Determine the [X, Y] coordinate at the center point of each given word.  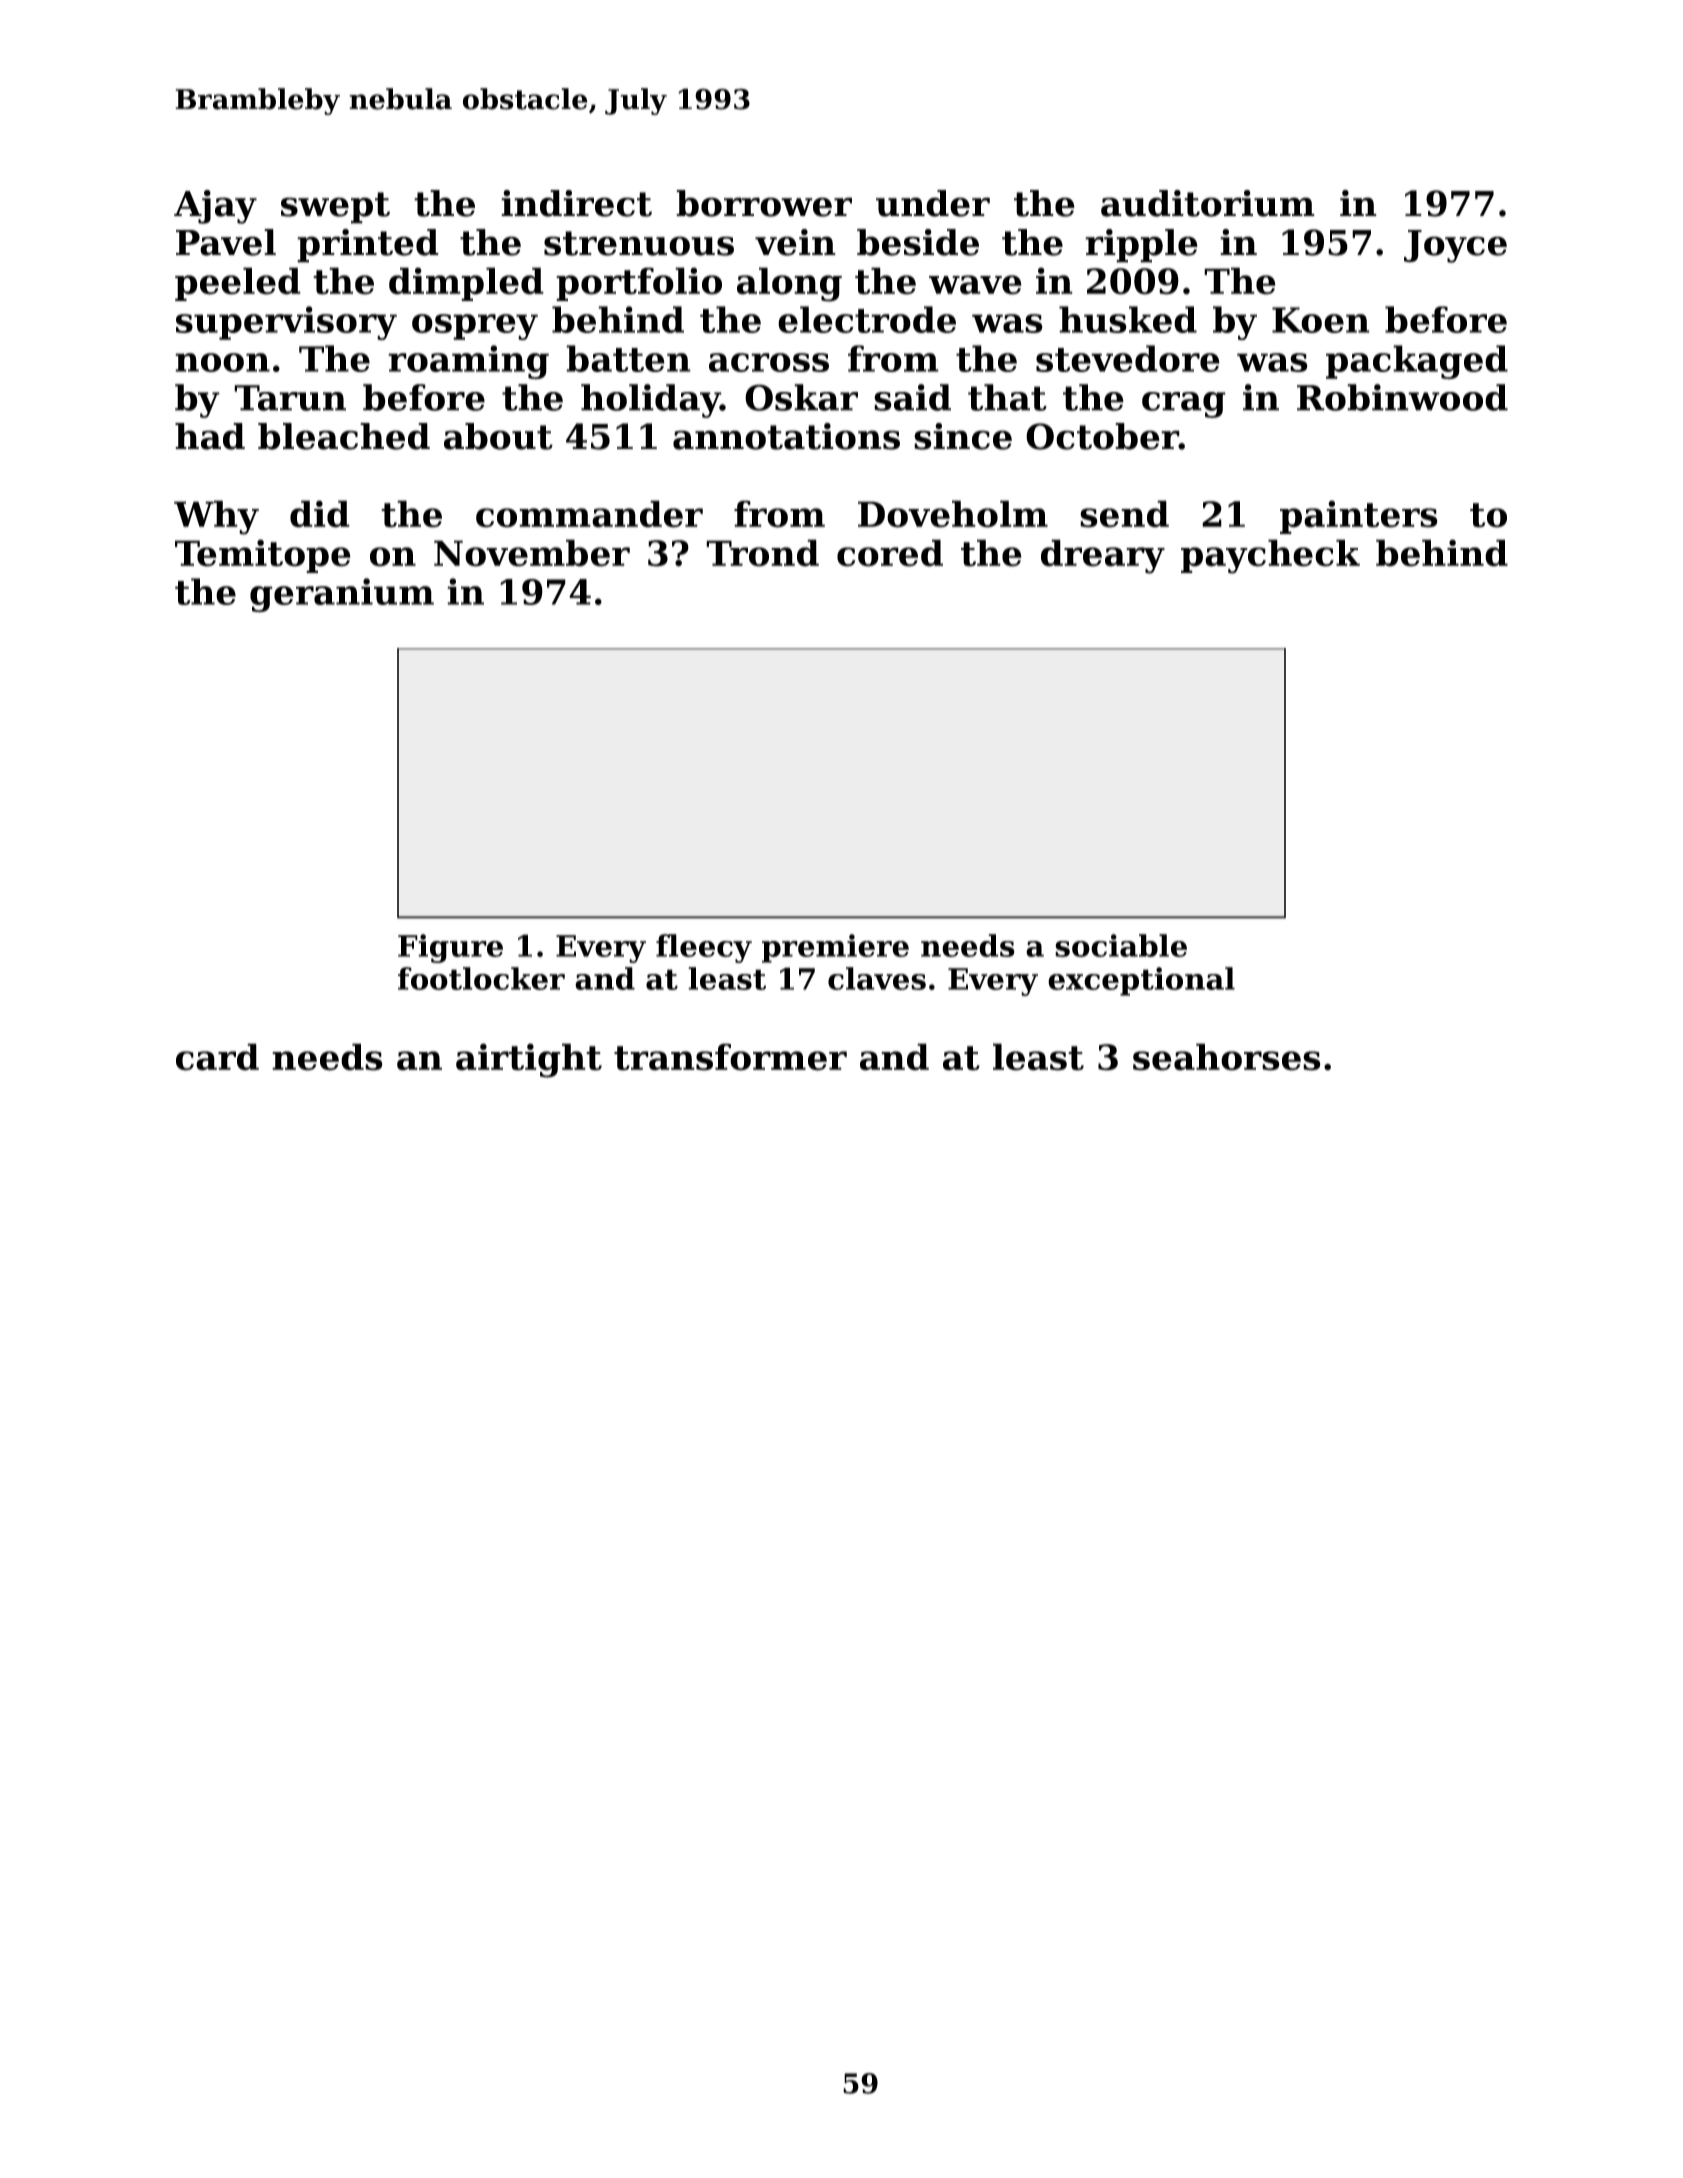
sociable [1121, 945]
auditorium [1208, 203]
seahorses [1227, 1057]
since [963, 436]
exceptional [1141, 981]
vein [795, 242]
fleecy [704, 948]
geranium [342, 595]
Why [216, 517]
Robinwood [1402, 397]
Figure [450, 948]
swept [335, 208]
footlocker [481, 978]
